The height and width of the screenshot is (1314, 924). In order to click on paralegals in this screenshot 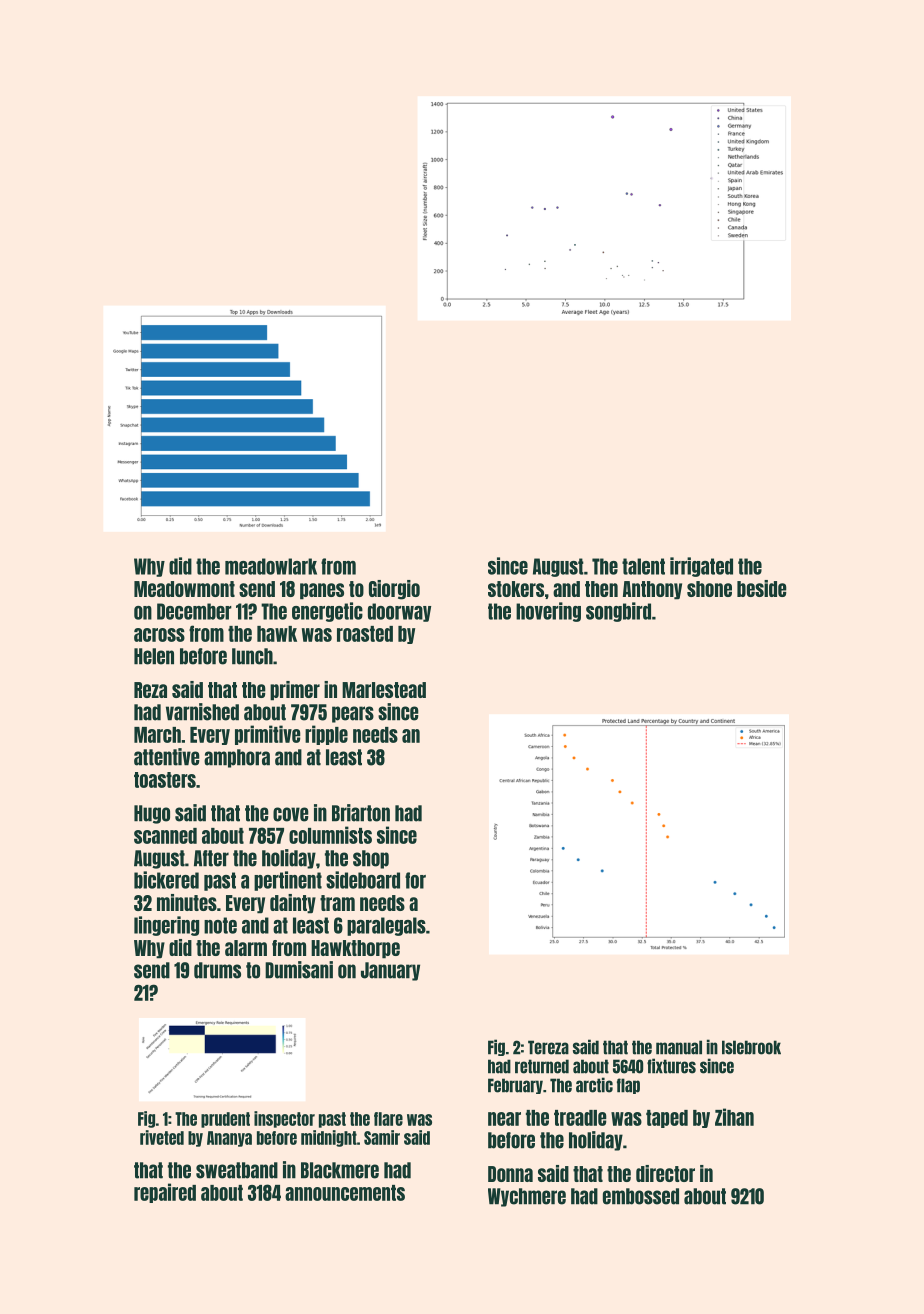, I will do `click(386, 926)`.
